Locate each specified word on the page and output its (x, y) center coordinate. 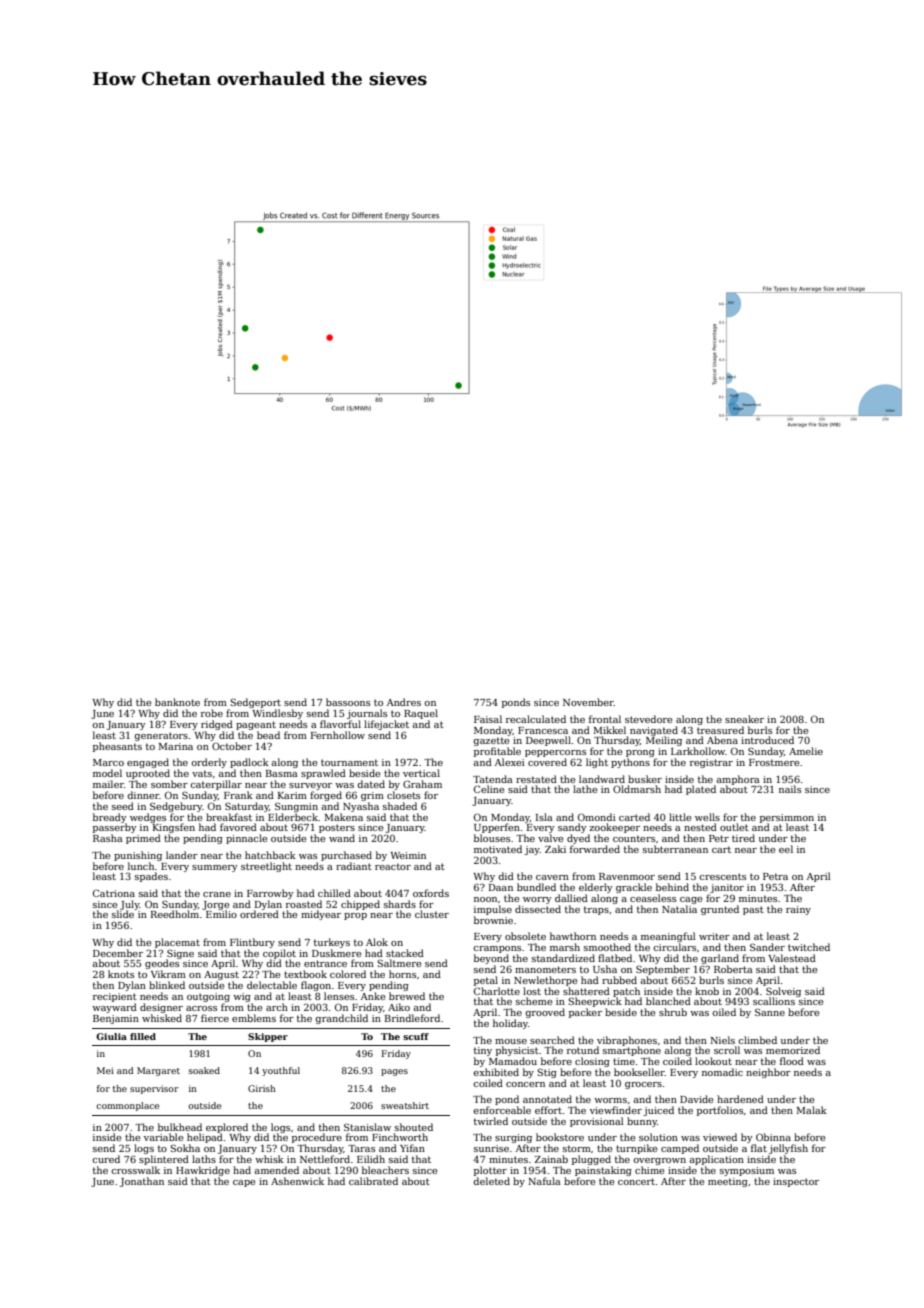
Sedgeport (255, 703)
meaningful (668, 937)
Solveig (783, 992)
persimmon (787, 818)
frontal (605, 719)
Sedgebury (176, 807)
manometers (545, 969)
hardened (740, 1099)
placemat (177, 943)
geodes (162, 964)
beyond (491, 959)
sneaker (744, 719)
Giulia (111, 1036)
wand (342, 838)
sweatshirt (405, 1105)
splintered (164, 1160)
